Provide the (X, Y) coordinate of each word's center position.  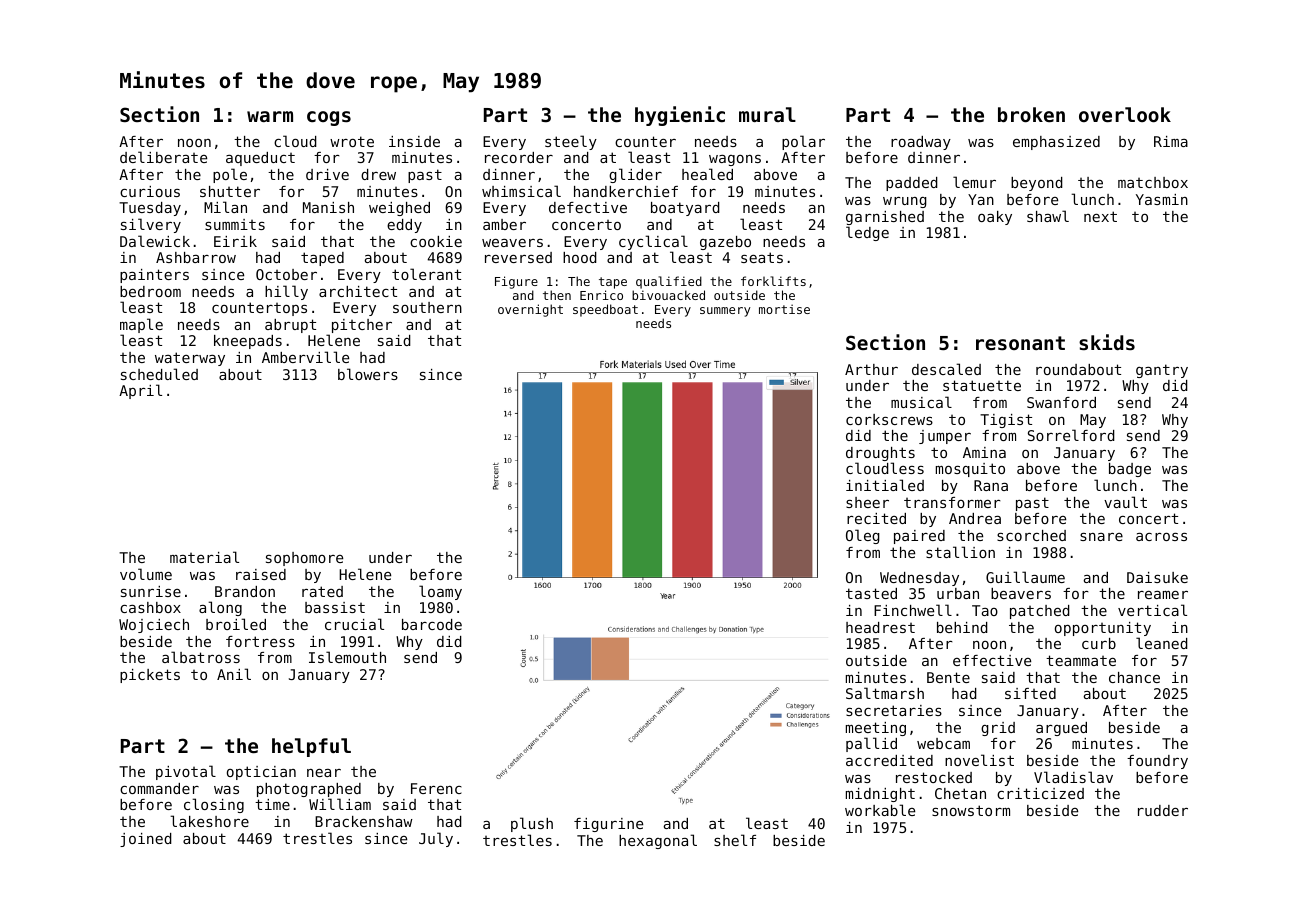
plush (532, 824)
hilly (286, 292)
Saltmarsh (885, 693)
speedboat (605, 310)
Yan (981, 199)
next (1100, 216)
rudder (1163, 810)
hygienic (680, 116)
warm (270, 116)
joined (146, 840)
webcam (943, 743)
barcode (432, 624)
